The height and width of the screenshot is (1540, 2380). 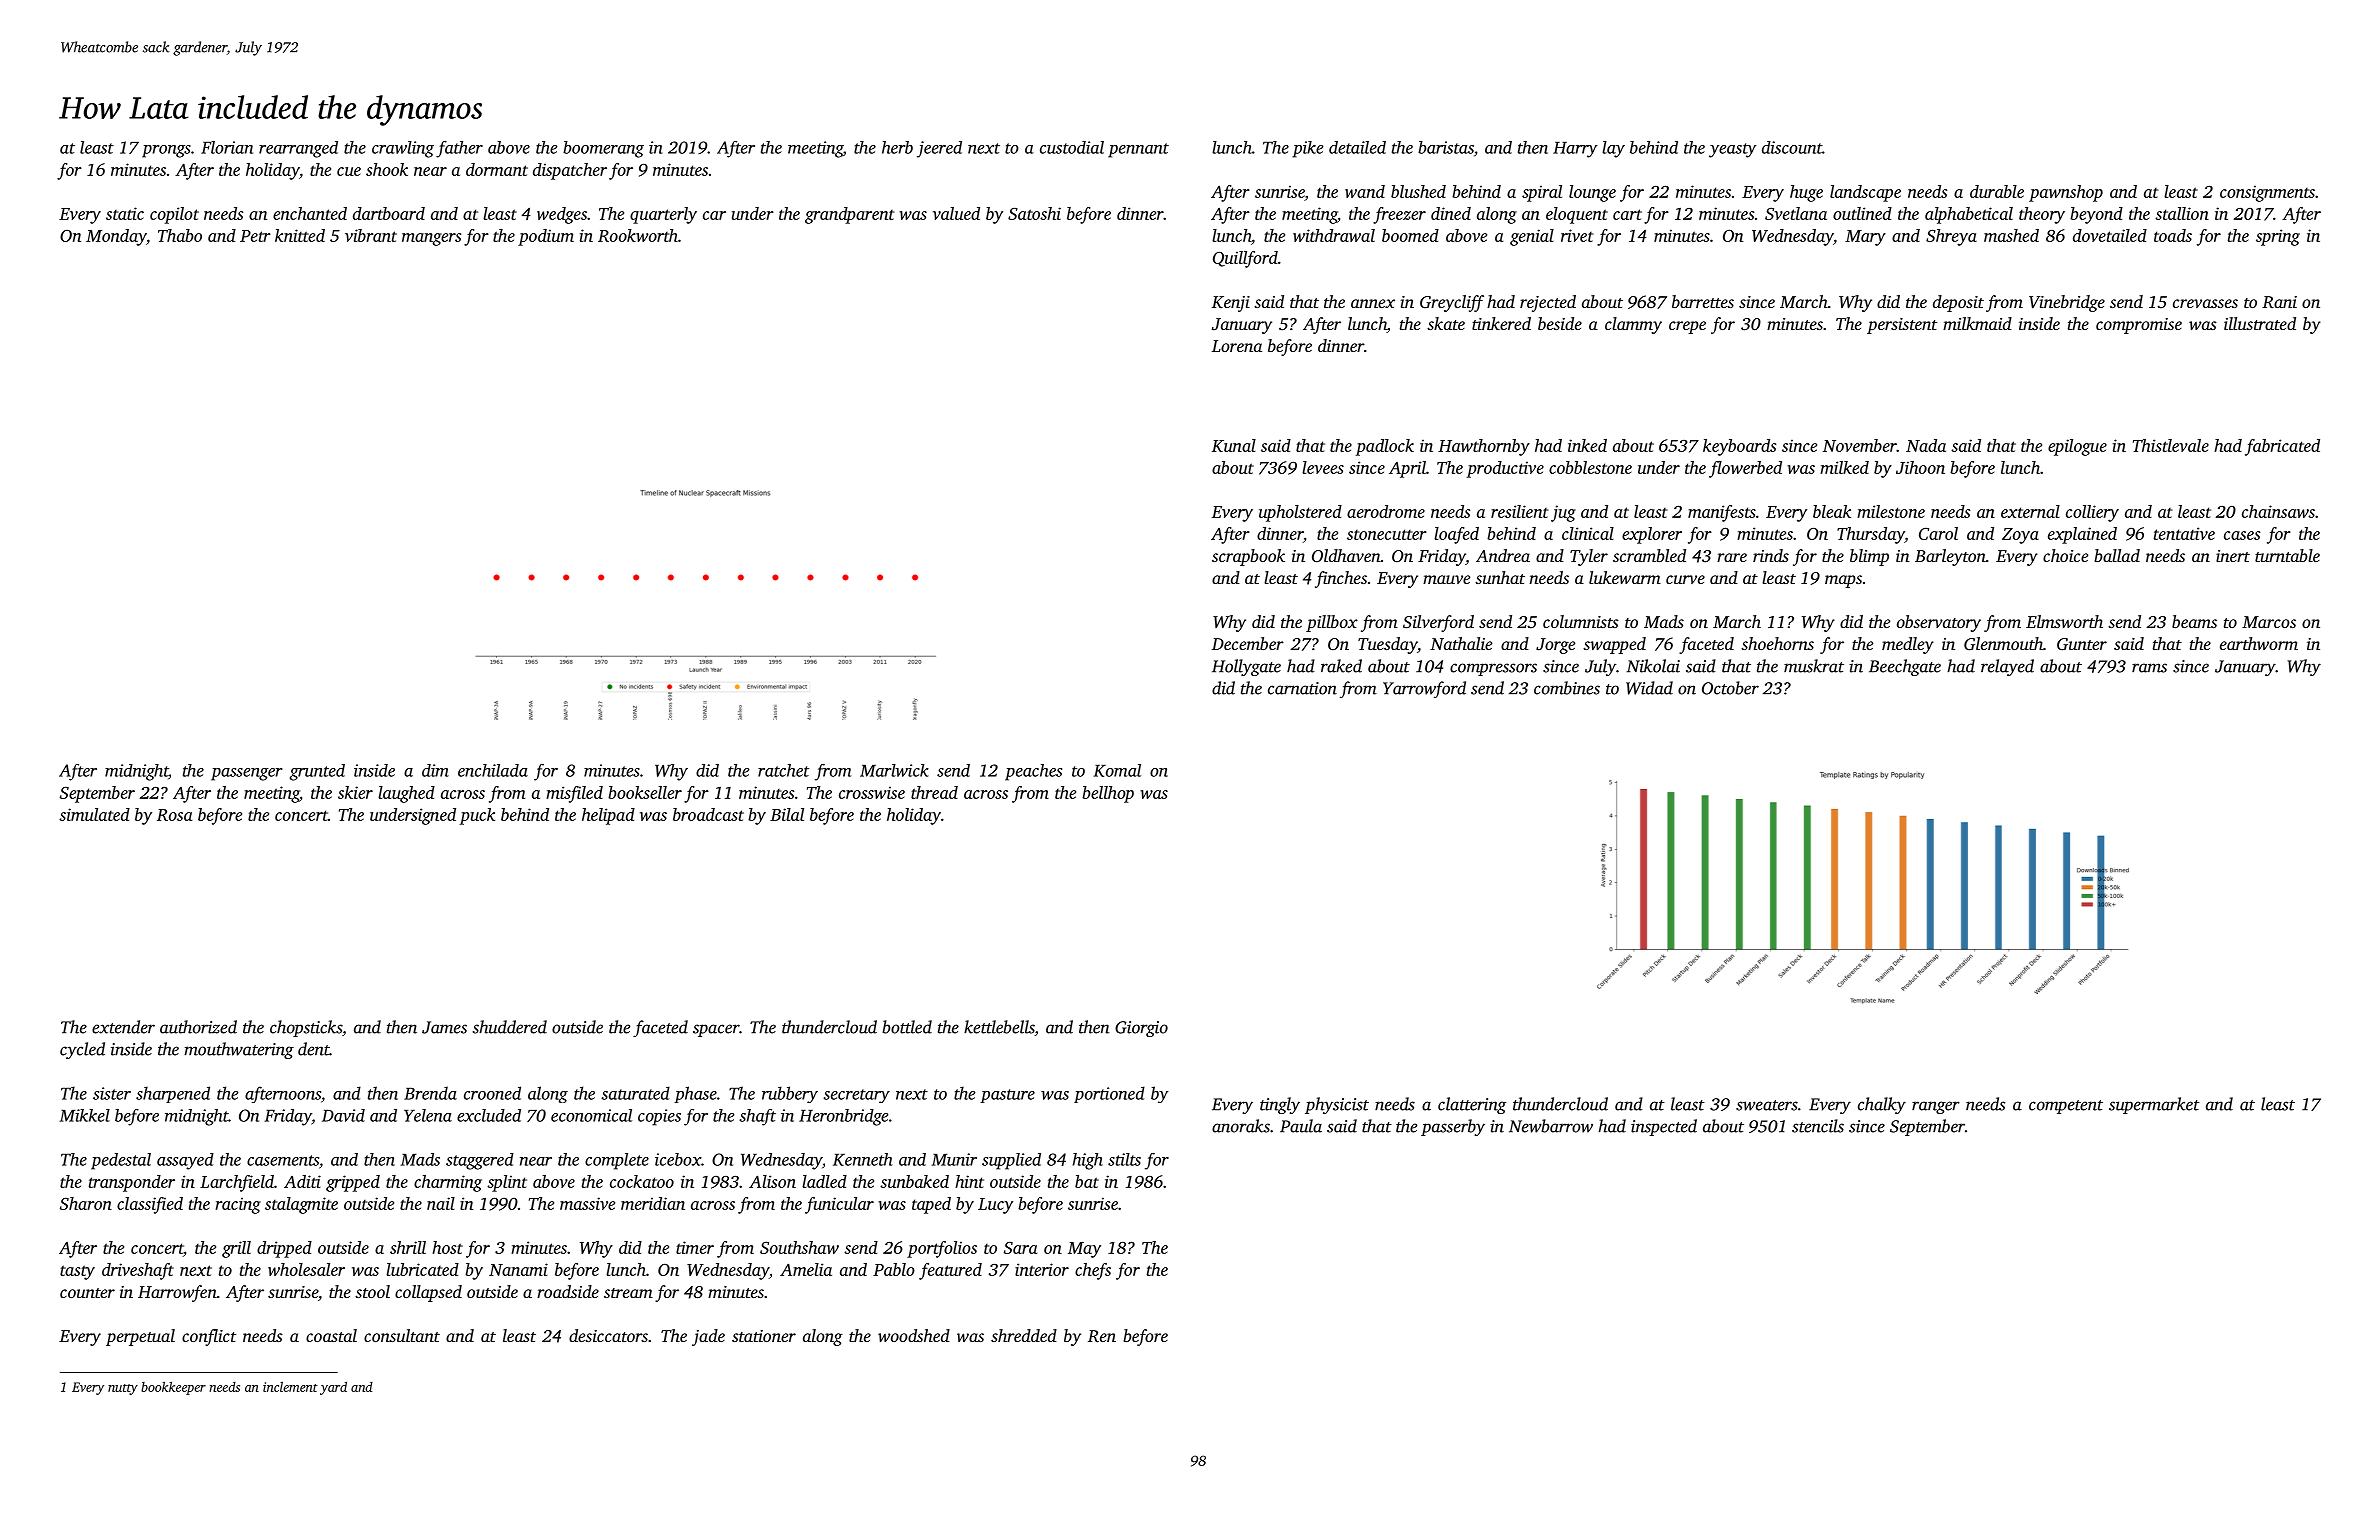 I want to click on shredded, so click(x=1024, y=1335).
